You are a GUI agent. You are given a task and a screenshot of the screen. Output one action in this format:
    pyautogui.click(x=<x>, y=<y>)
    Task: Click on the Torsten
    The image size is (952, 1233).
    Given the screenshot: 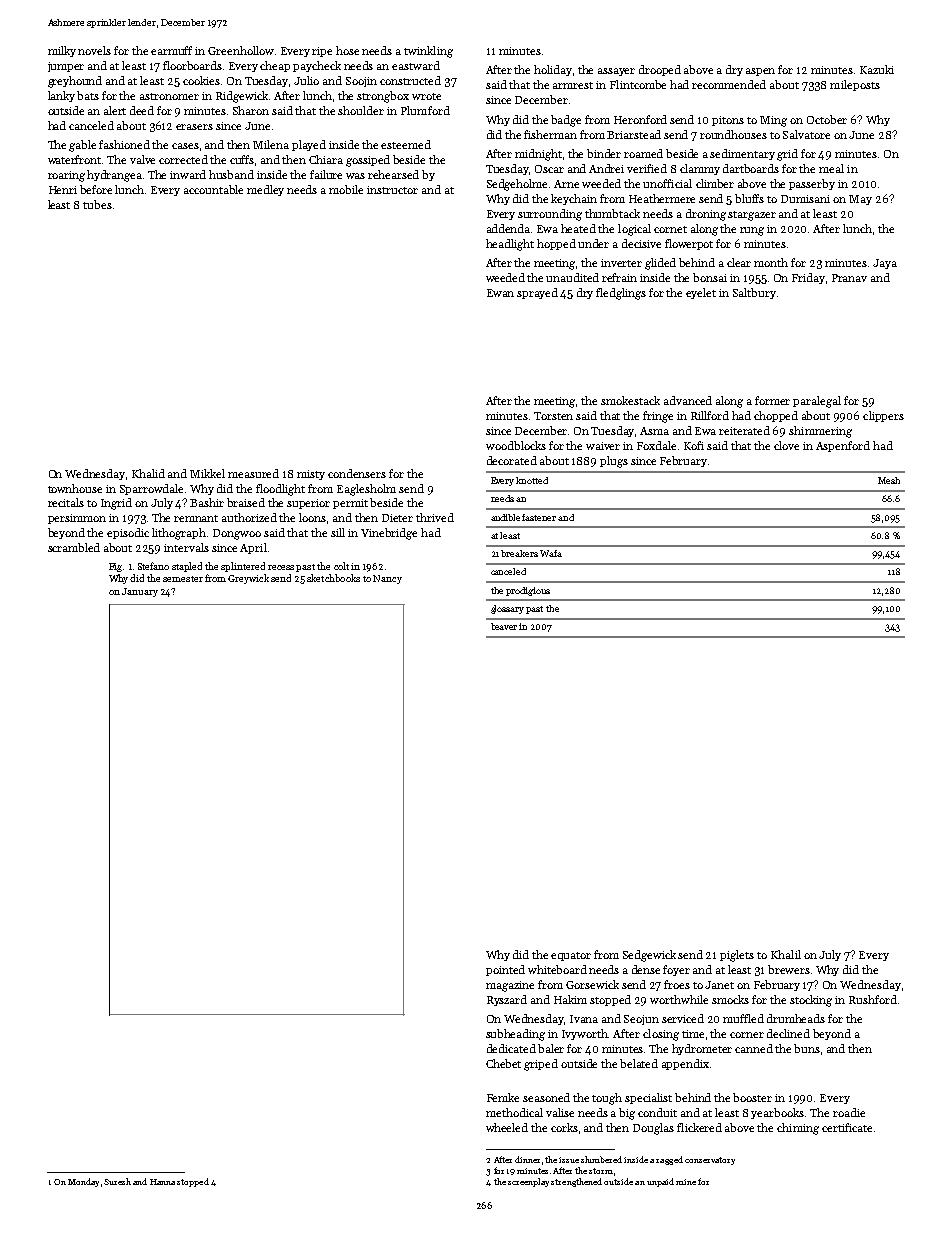 What is the action you would take?
    pyautogui.click(x=553, y=416)
